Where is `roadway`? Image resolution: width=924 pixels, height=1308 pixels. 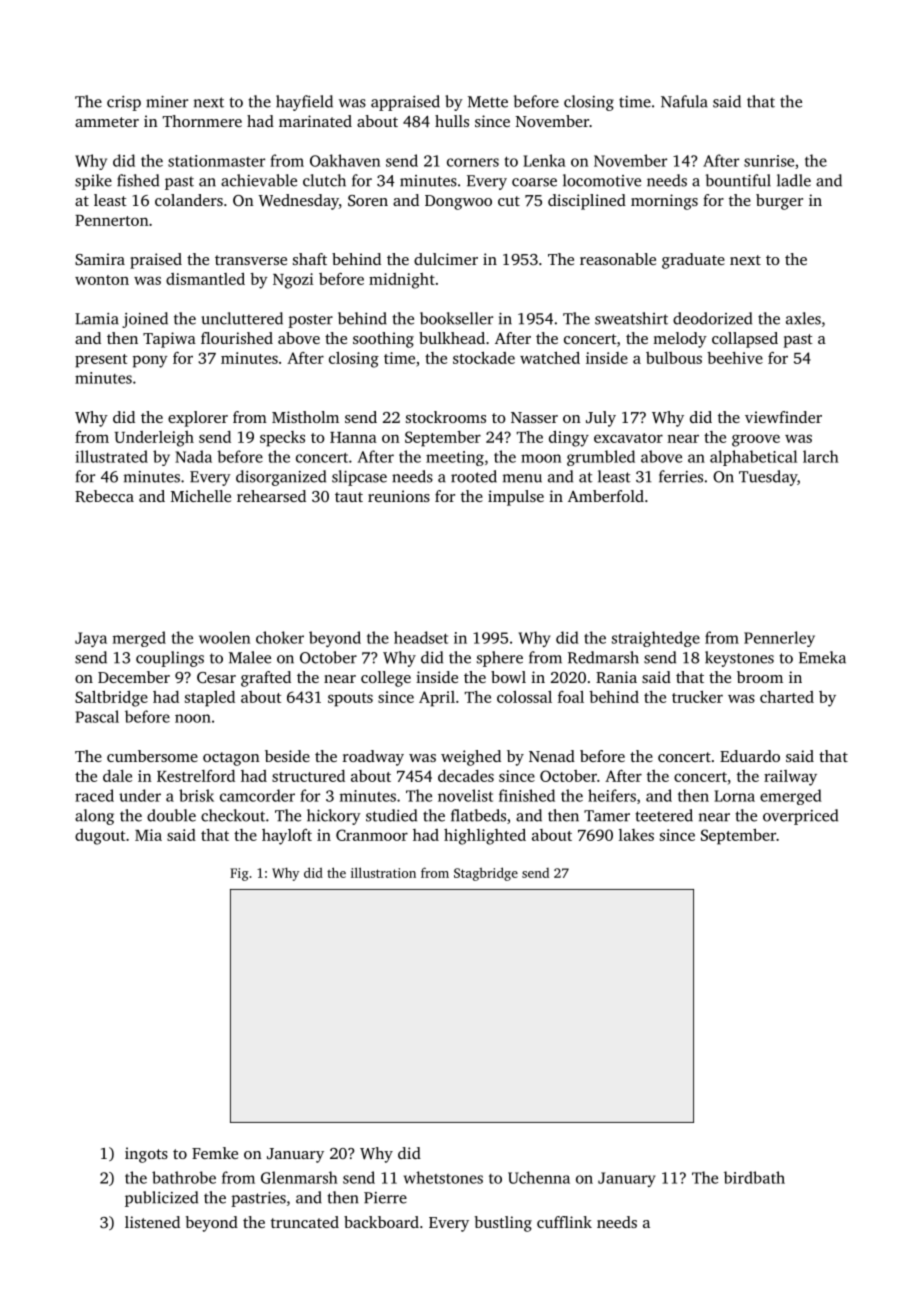 roadway is located at coordinates (373, 758).
